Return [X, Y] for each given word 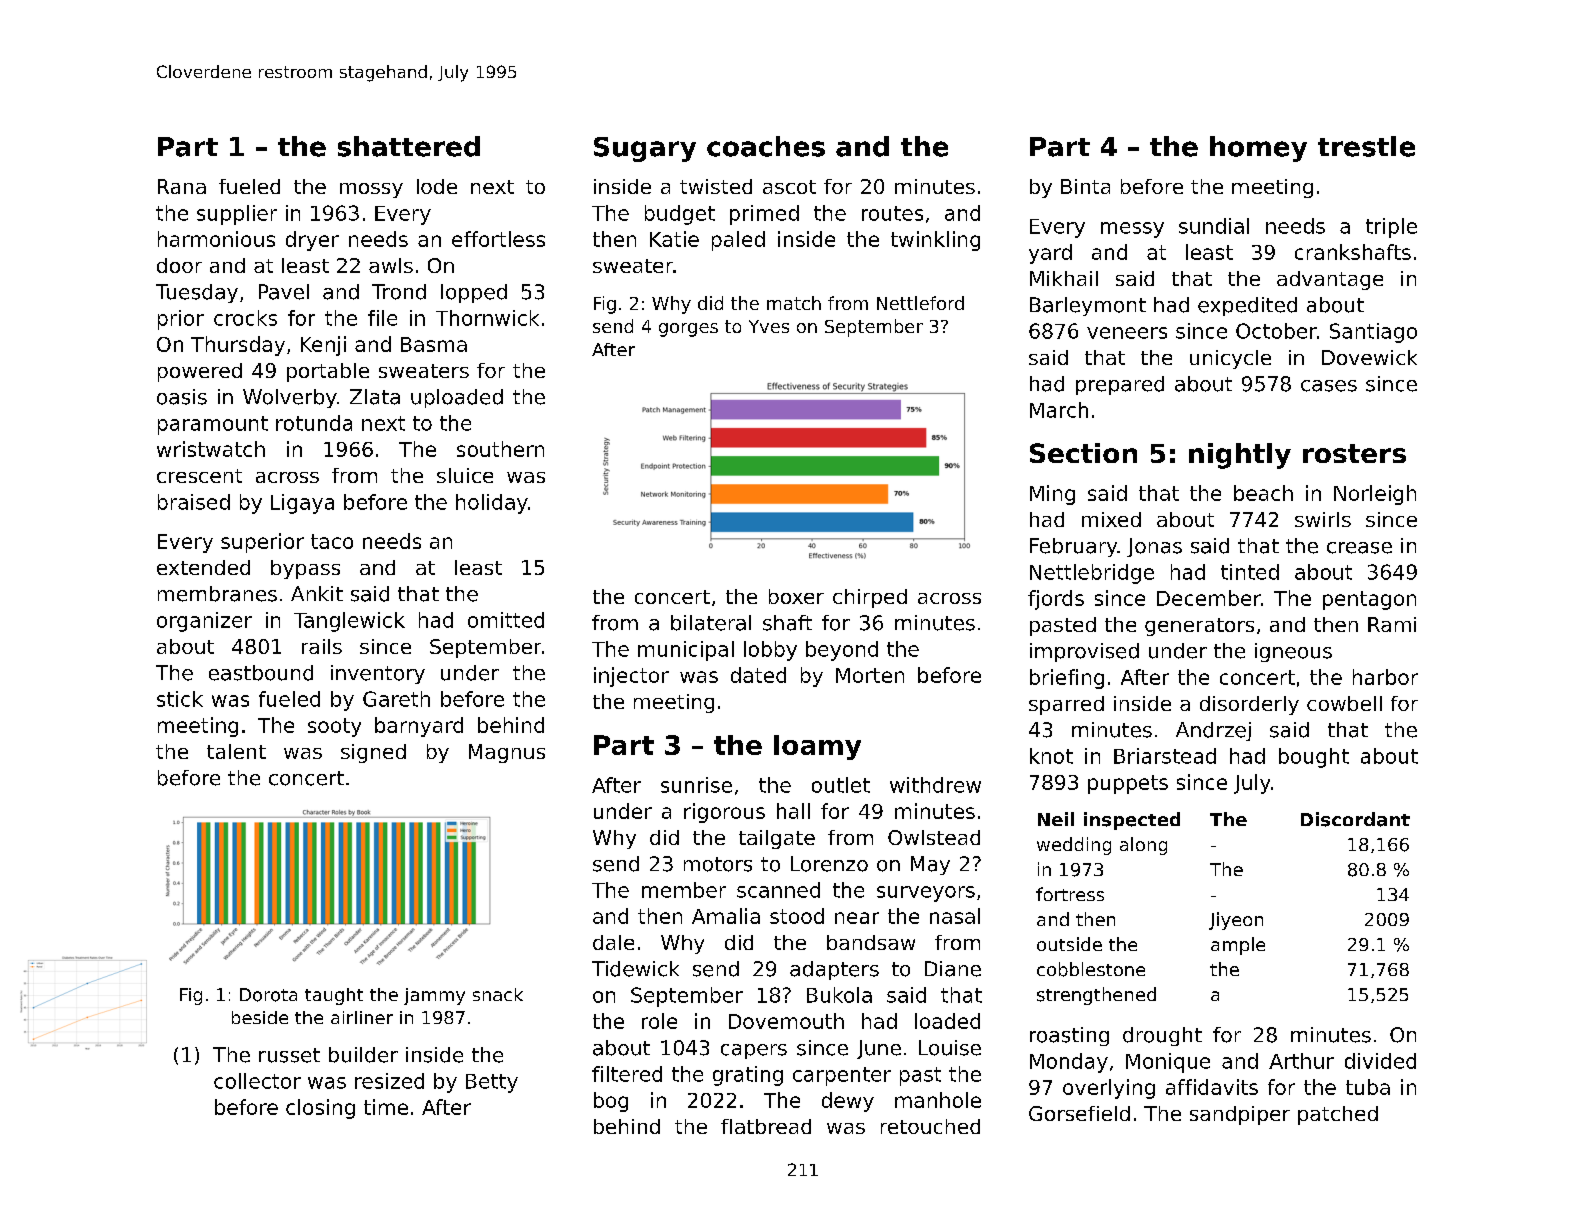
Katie [674, 239]
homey [1258, 149]
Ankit [317, 593]
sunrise [696, 785]
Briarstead [1165, 756]
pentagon [1369, 600]
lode [437, 186]
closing [320, 1109]
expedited [1247, 306]
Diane [953, 969]
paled [738, 241]
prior [181, 320]
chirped [870, 598]
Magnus [507, 753]
